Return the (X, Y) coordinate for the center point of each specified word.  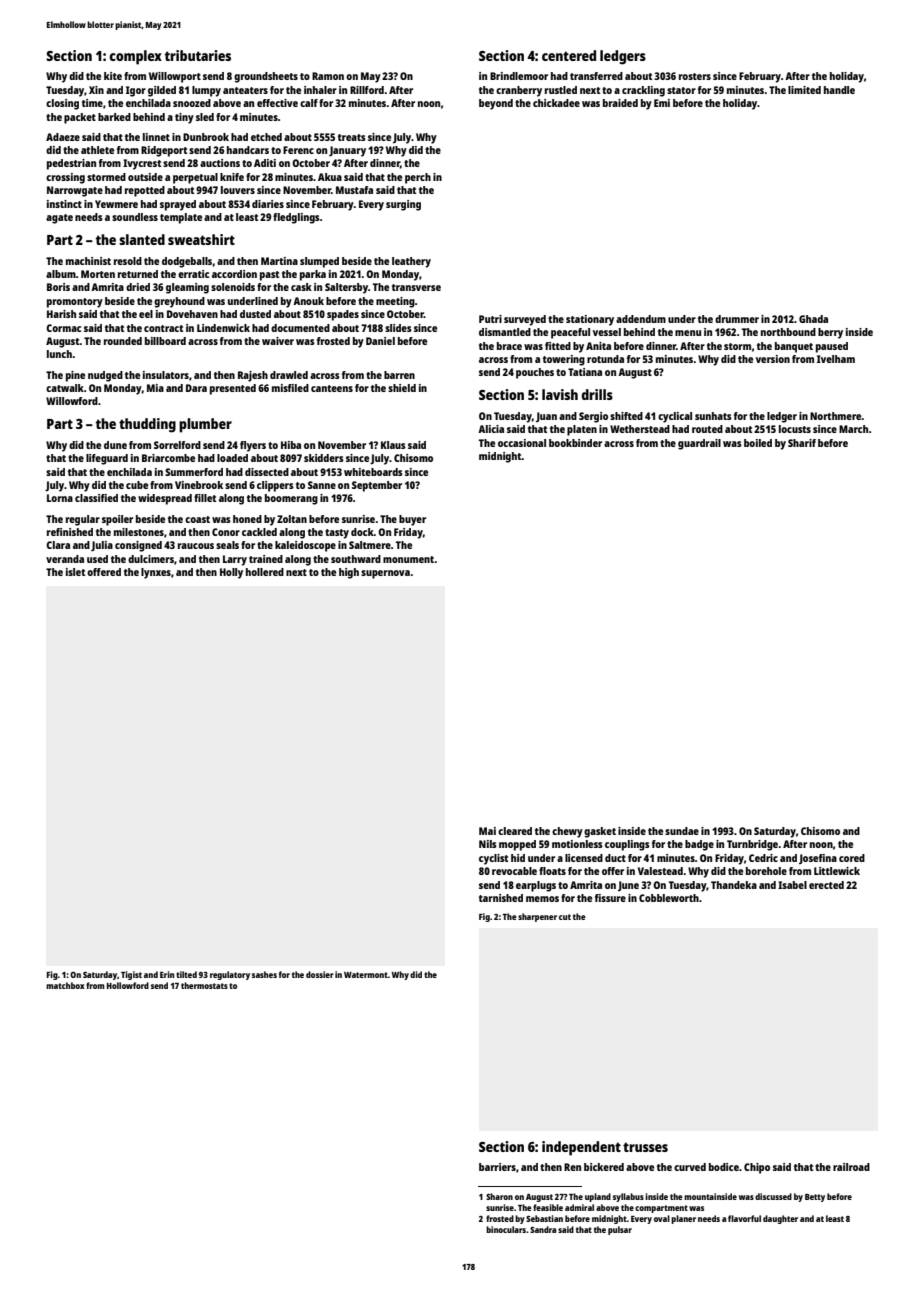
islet (75, 572)
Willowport (175, 77)
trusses (645, 1147)
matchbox (65, 985)
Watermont (366, 975)
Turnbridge (752, 845)
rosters (695, 76)
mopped (517, 845)
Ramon (328, 76)
